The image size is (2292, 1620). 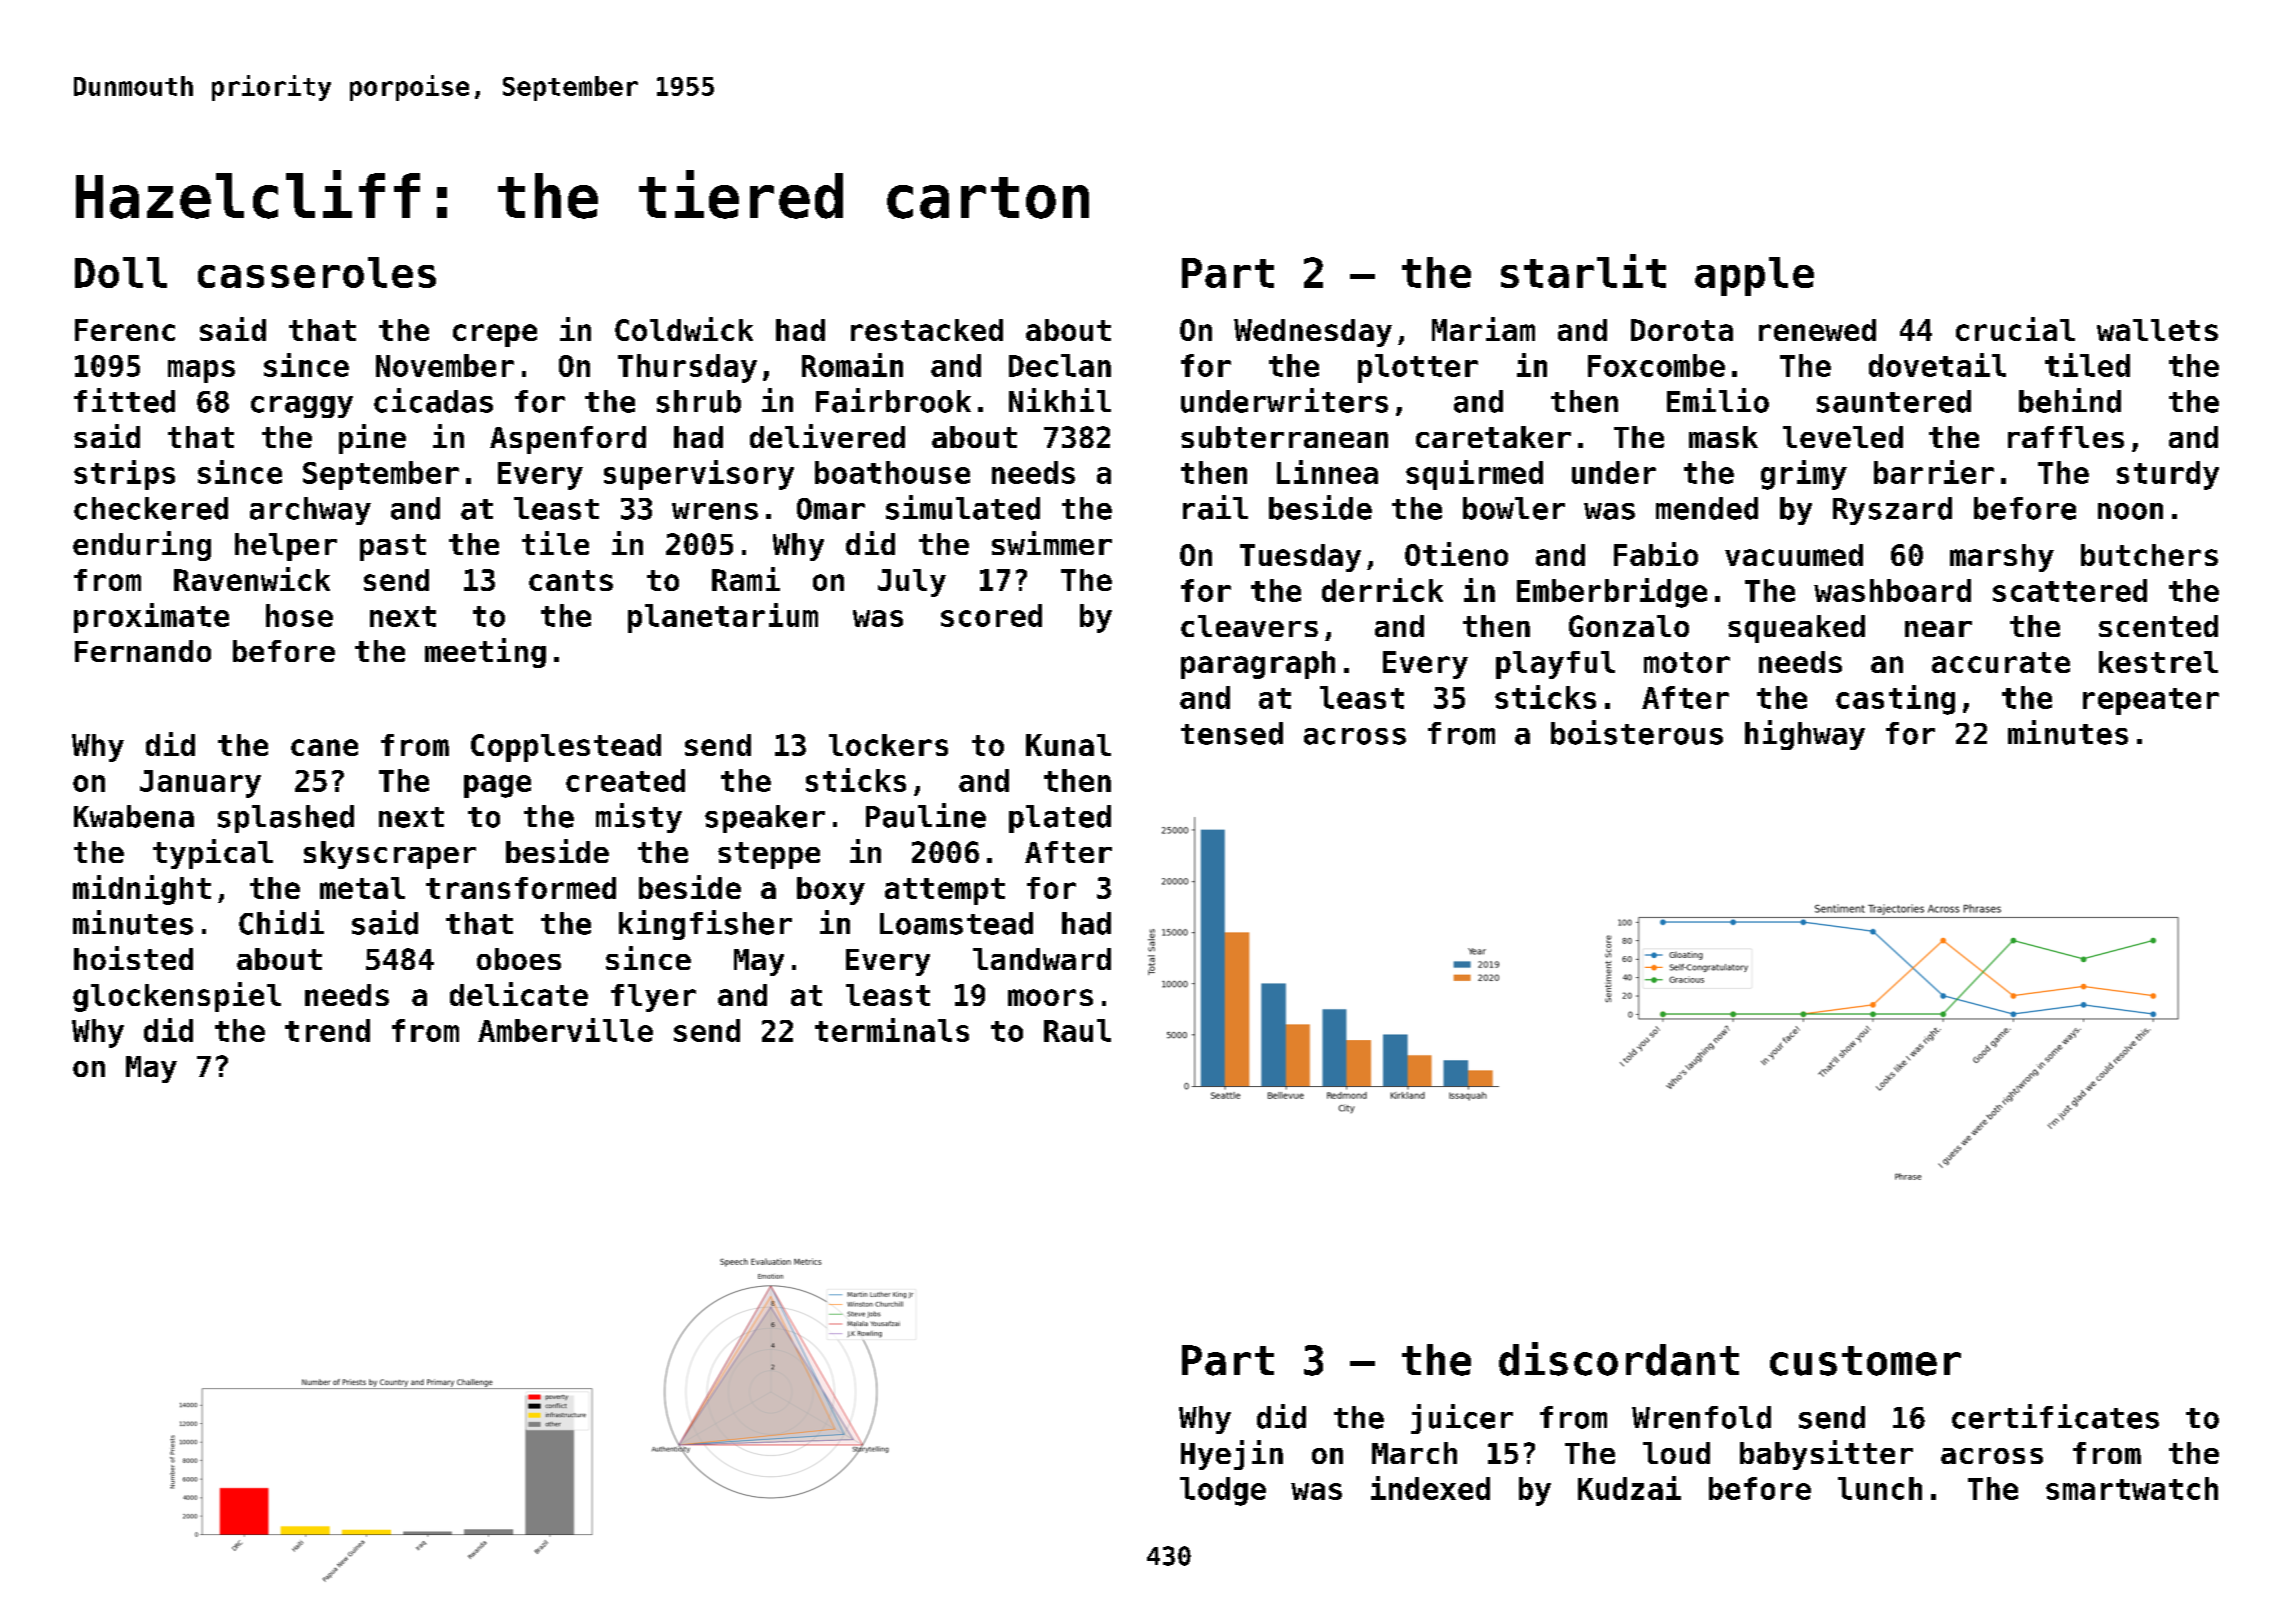 I want to click on repeater, so click(x=2151, y=701).
